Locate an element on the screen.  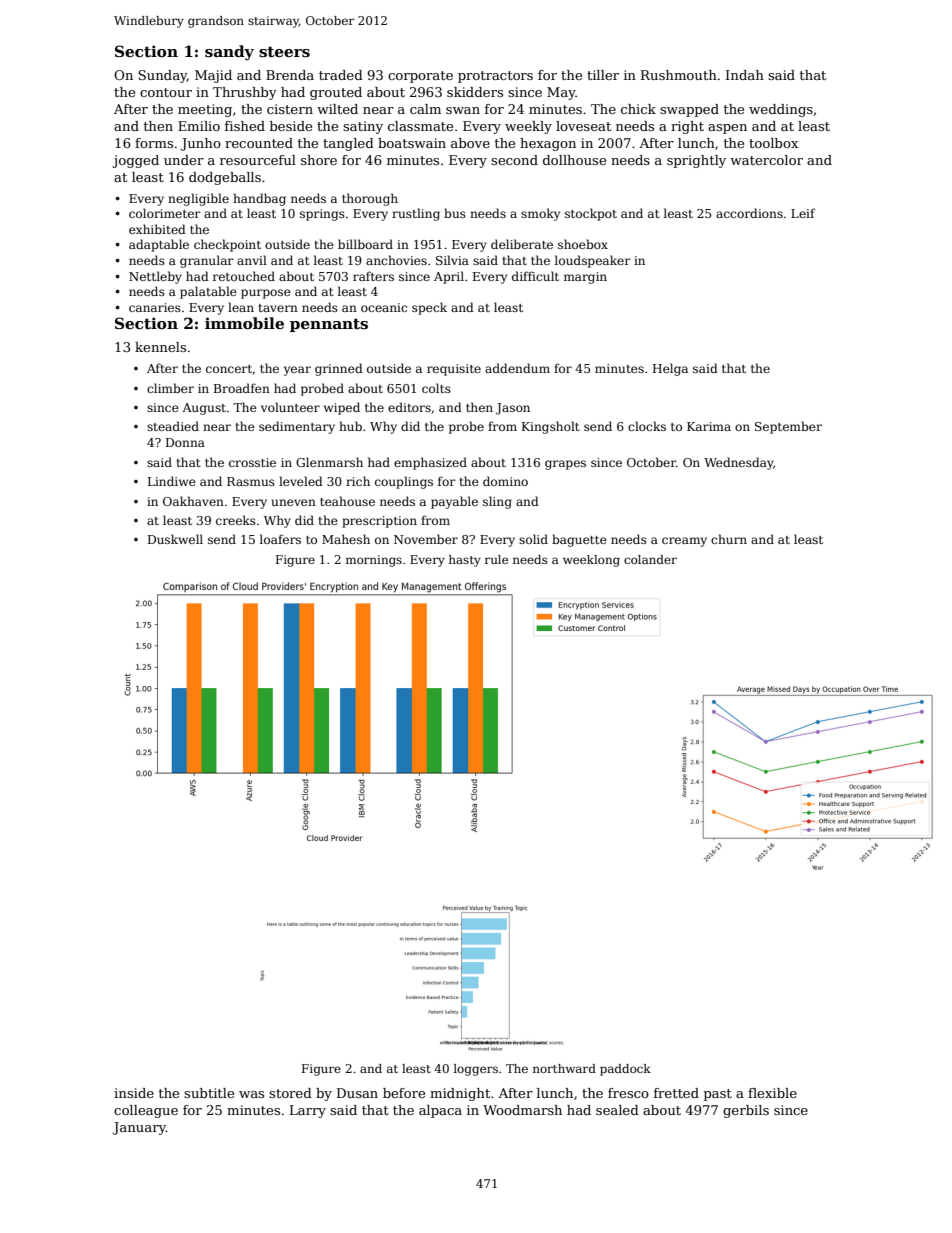
Indah is located at coordinates (745, 75).
